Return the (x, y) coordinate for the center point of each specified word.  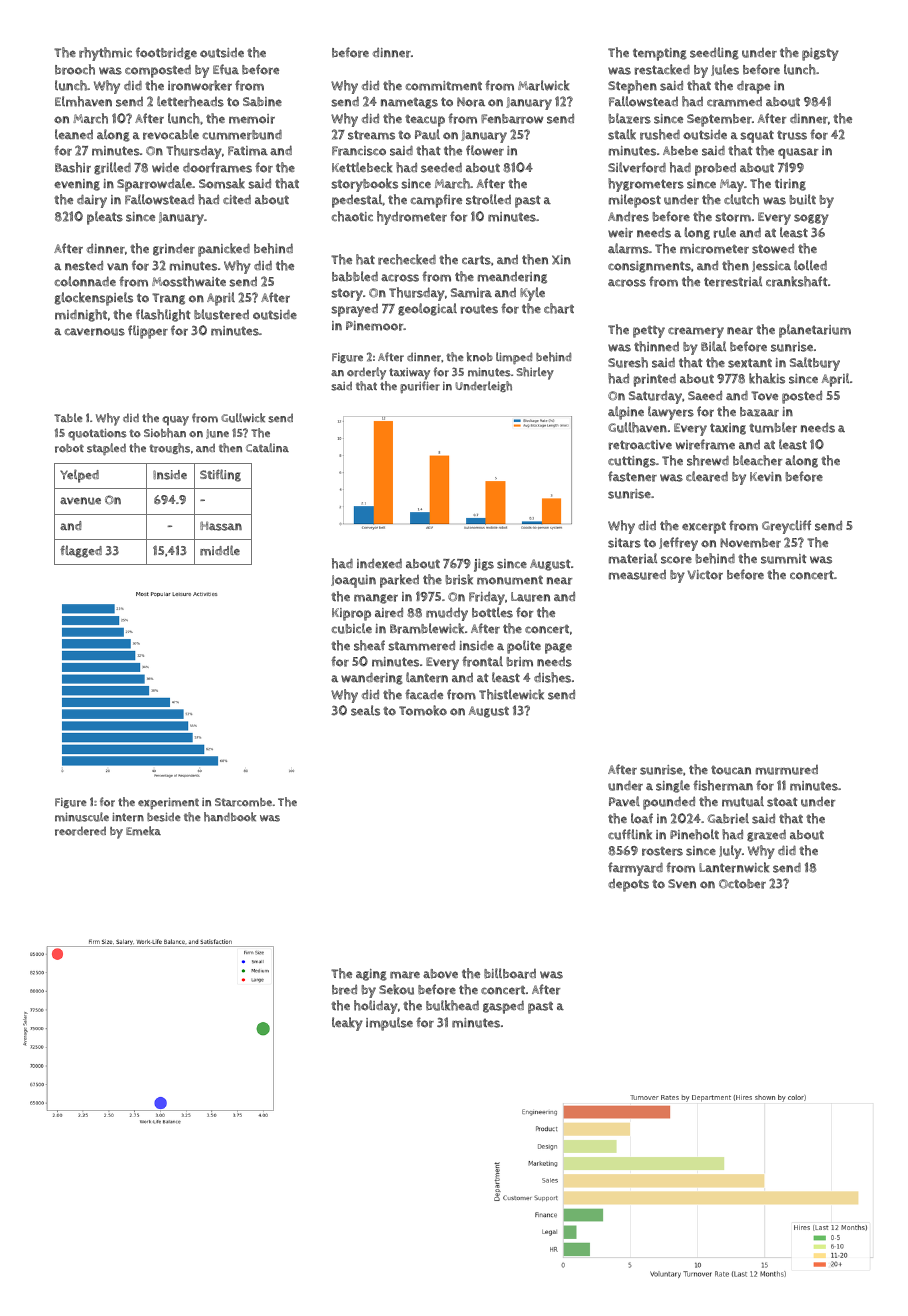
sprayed (354, 310)
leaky (347, 1024)
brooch (75, 69)
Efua (226, 69)
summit (783, 559)
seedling (714, 53)
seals (365, 710)
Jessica (771, 266)
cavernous (94, 332)
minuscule (82, 817)
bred (344, 989)
